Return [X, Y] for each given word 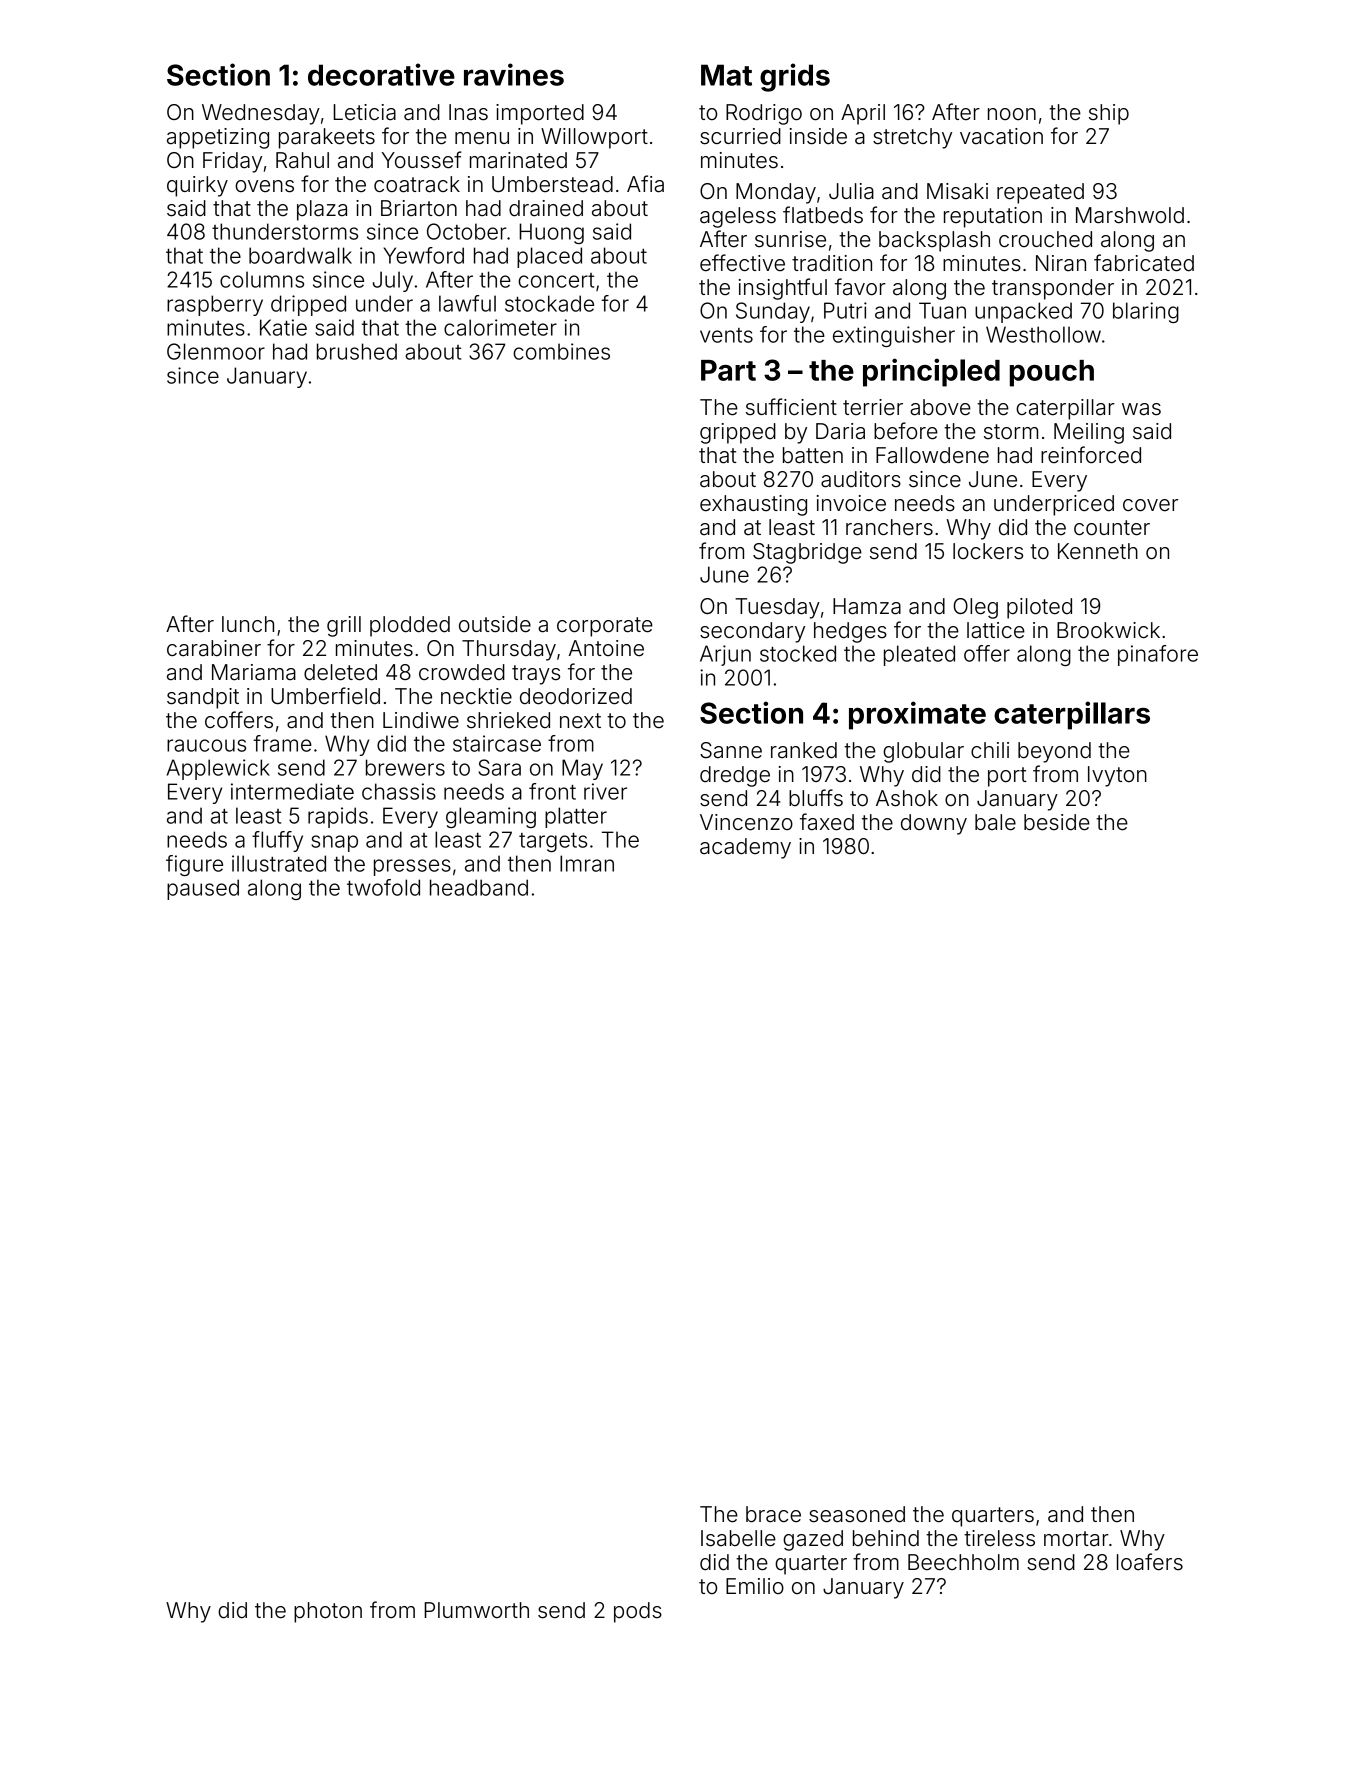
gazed [813, 1540]
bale [995, 822]
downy [934, 824]
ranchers [889, 527]
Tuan [942, 310]
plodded [410, 626]
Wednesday [261, 114]
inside [818, 136]
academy [745, 848]
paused [203, 889]
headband [479, 887]
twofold [383, 887]
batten [813, 455]
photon [328, 1612]
